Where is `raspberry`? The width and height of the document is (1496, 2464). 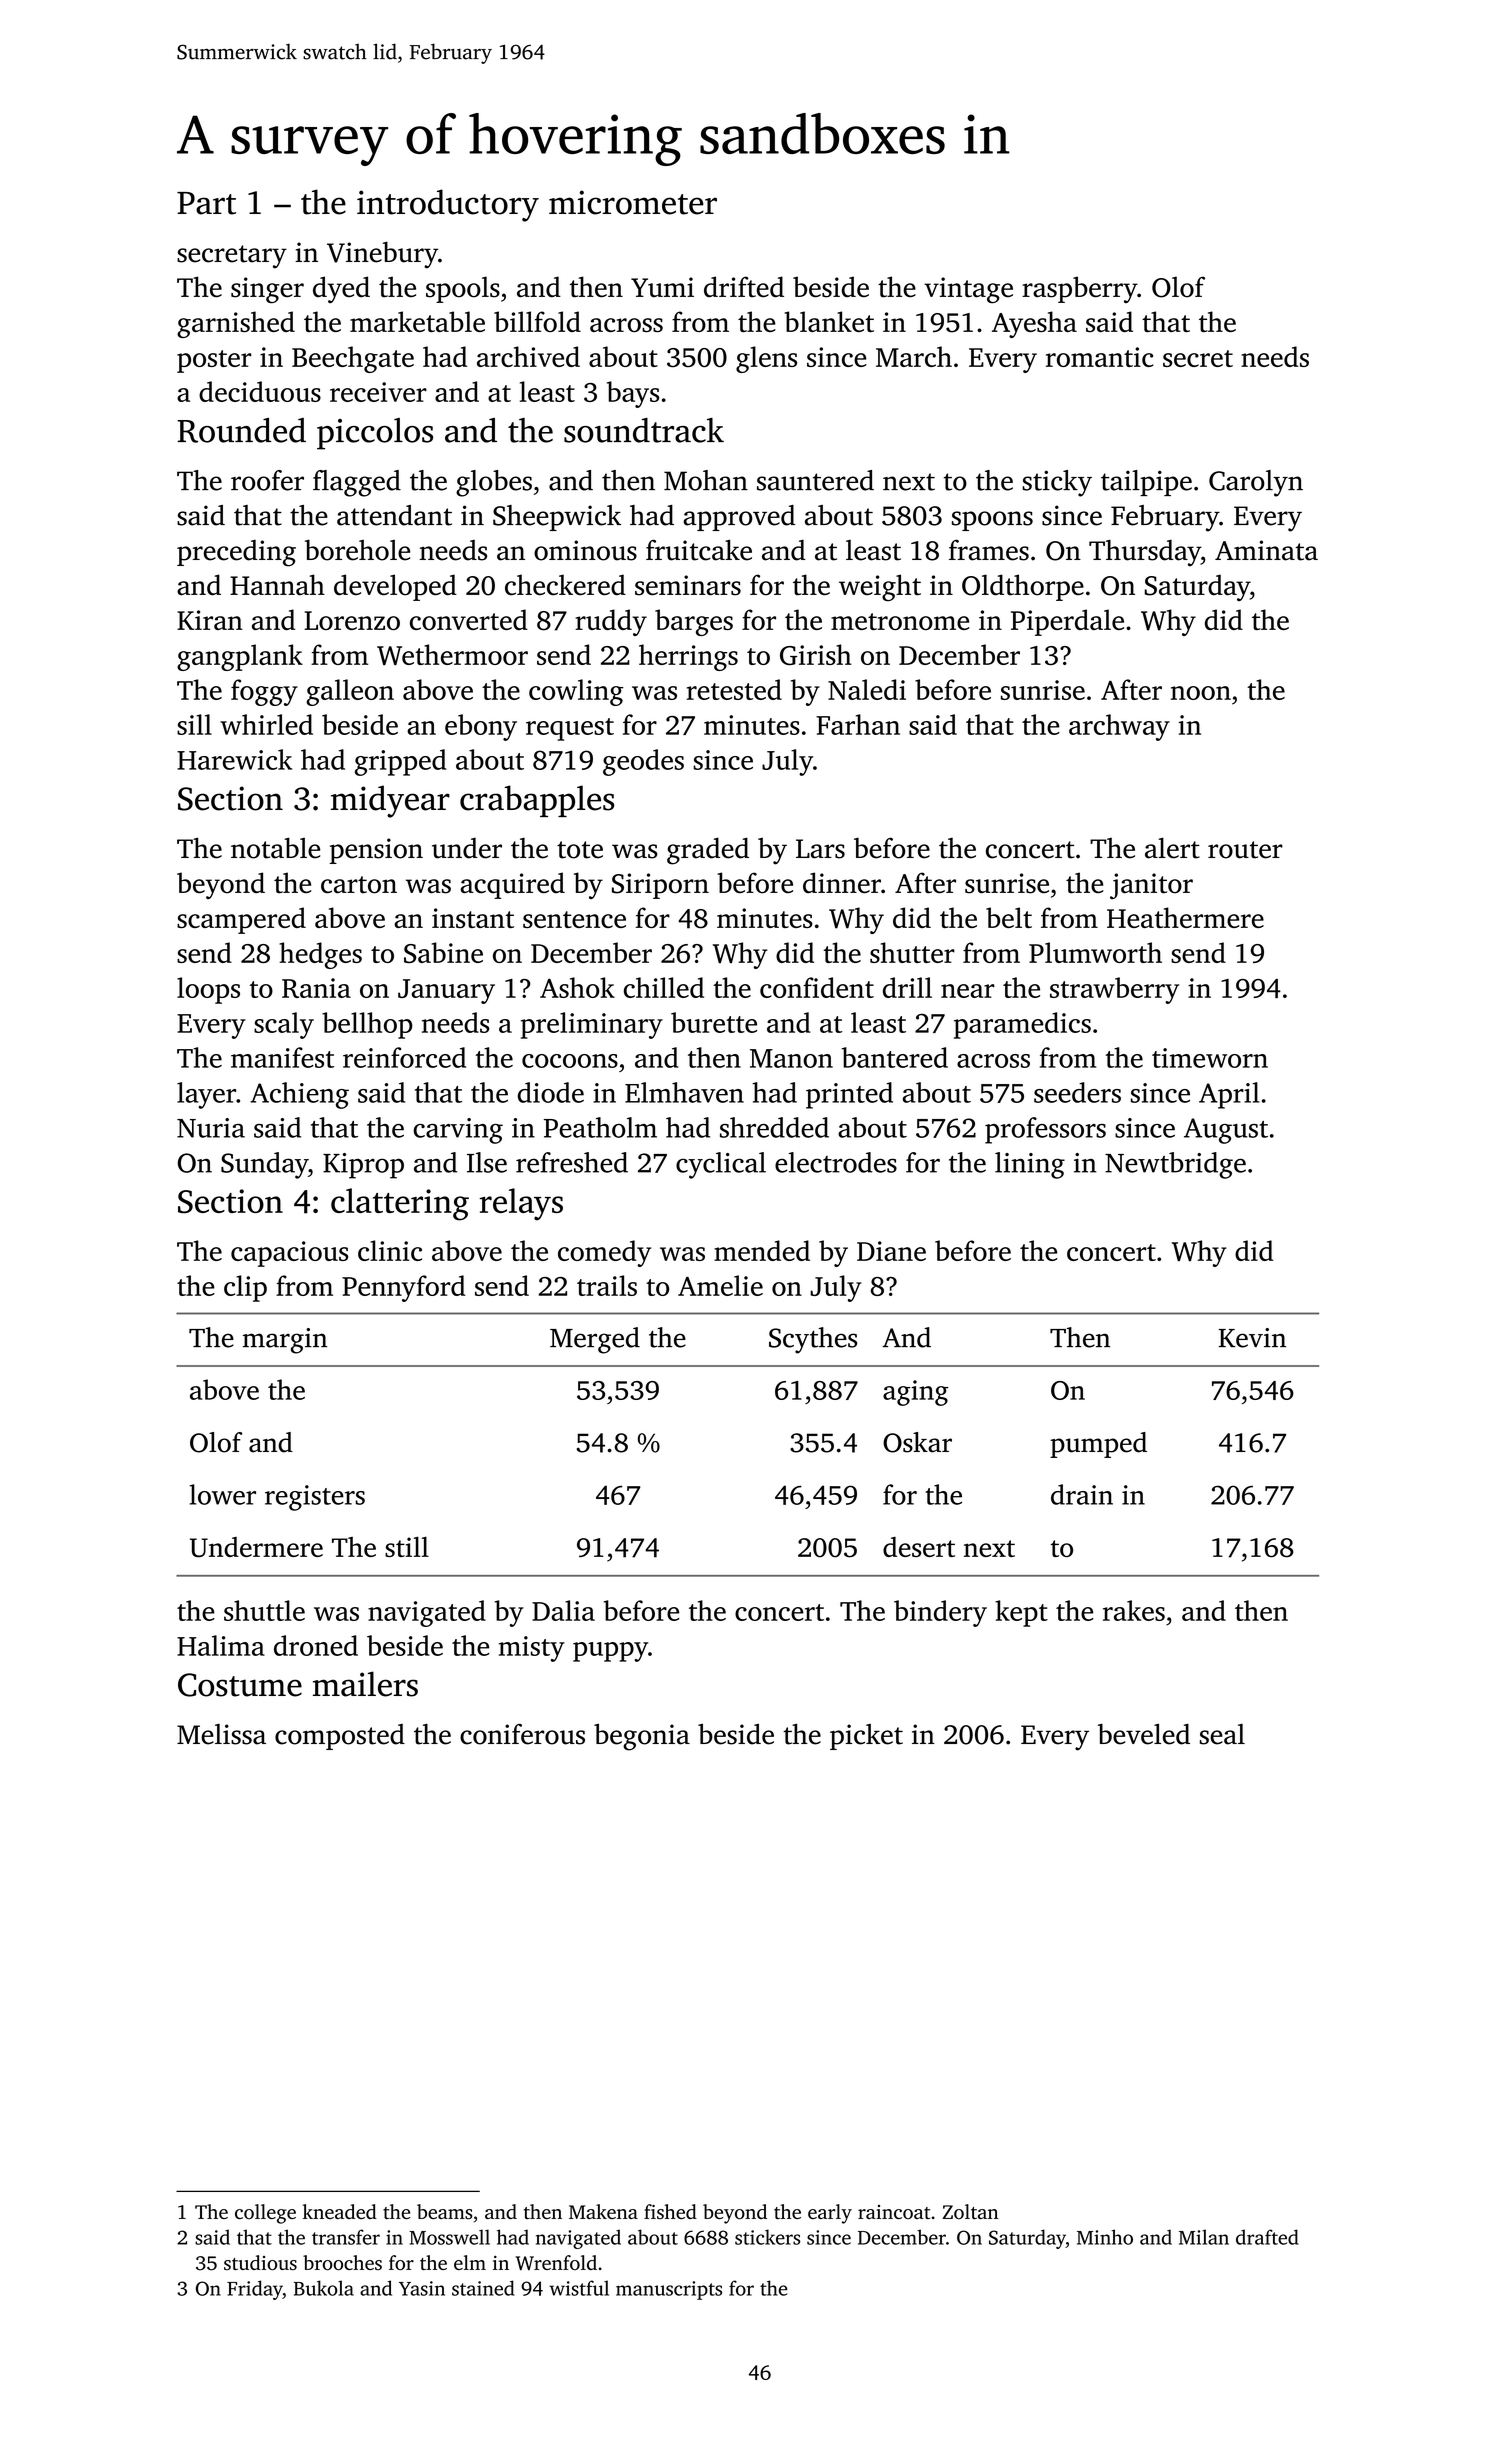
raspberry is located at coordinates (1079, 289).
